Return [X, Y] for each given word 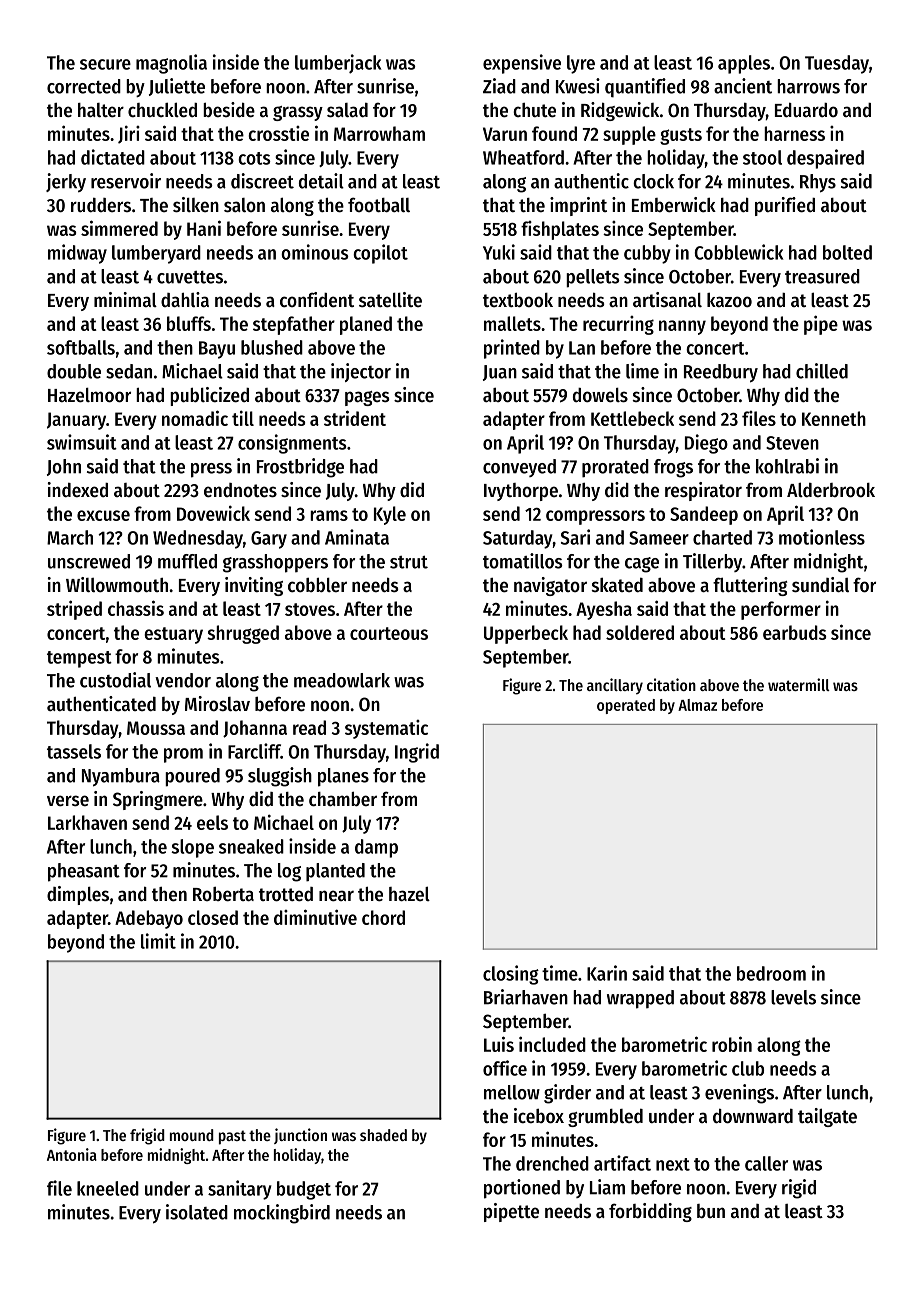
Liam [607, 1187]
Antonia [72, 1154]
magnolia [171, 64]
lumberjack [338, 64]
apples [744, 64]
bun [711, 1211]
